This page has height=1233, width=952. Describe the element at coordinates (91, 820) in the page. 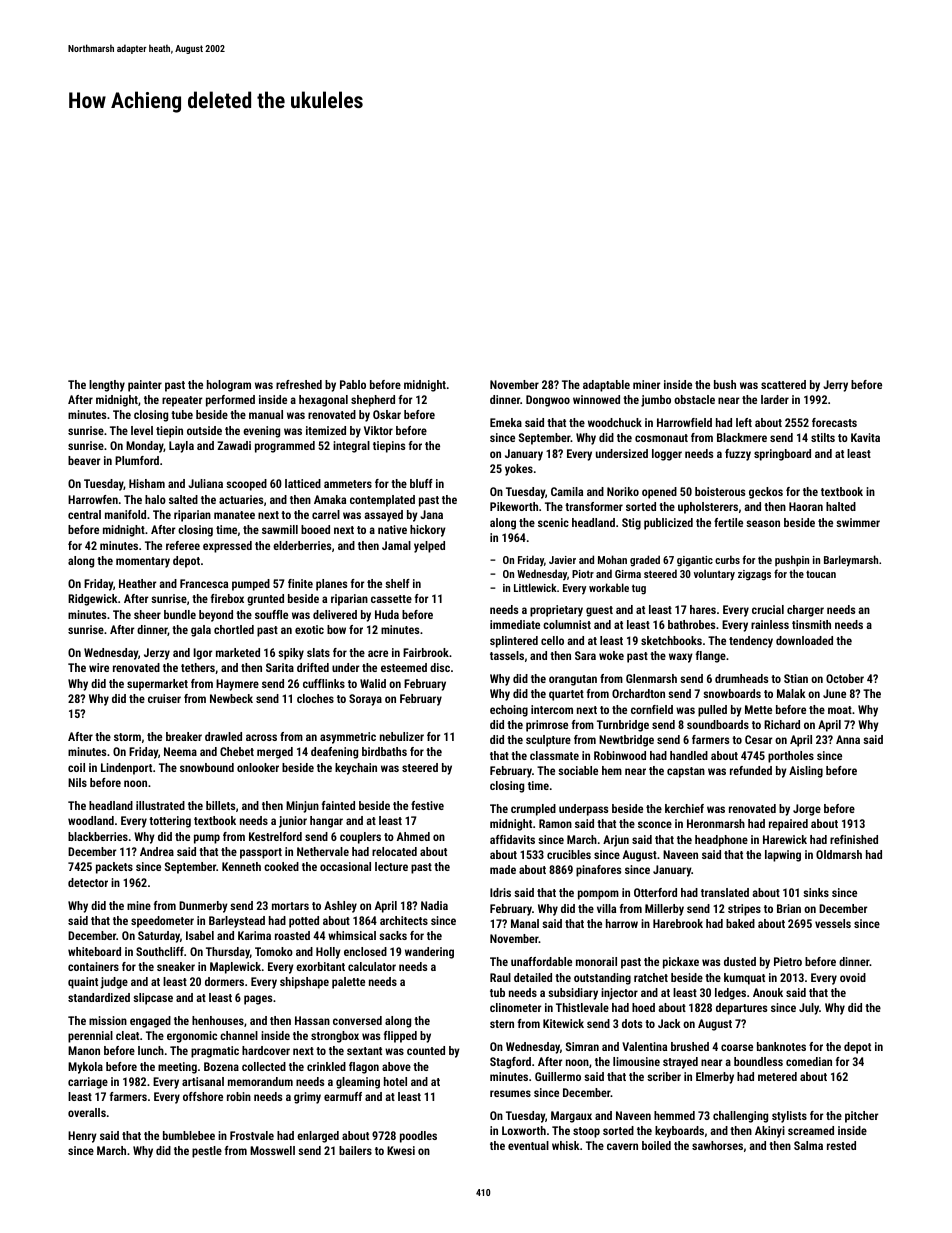

I see `woodland` at that location.
